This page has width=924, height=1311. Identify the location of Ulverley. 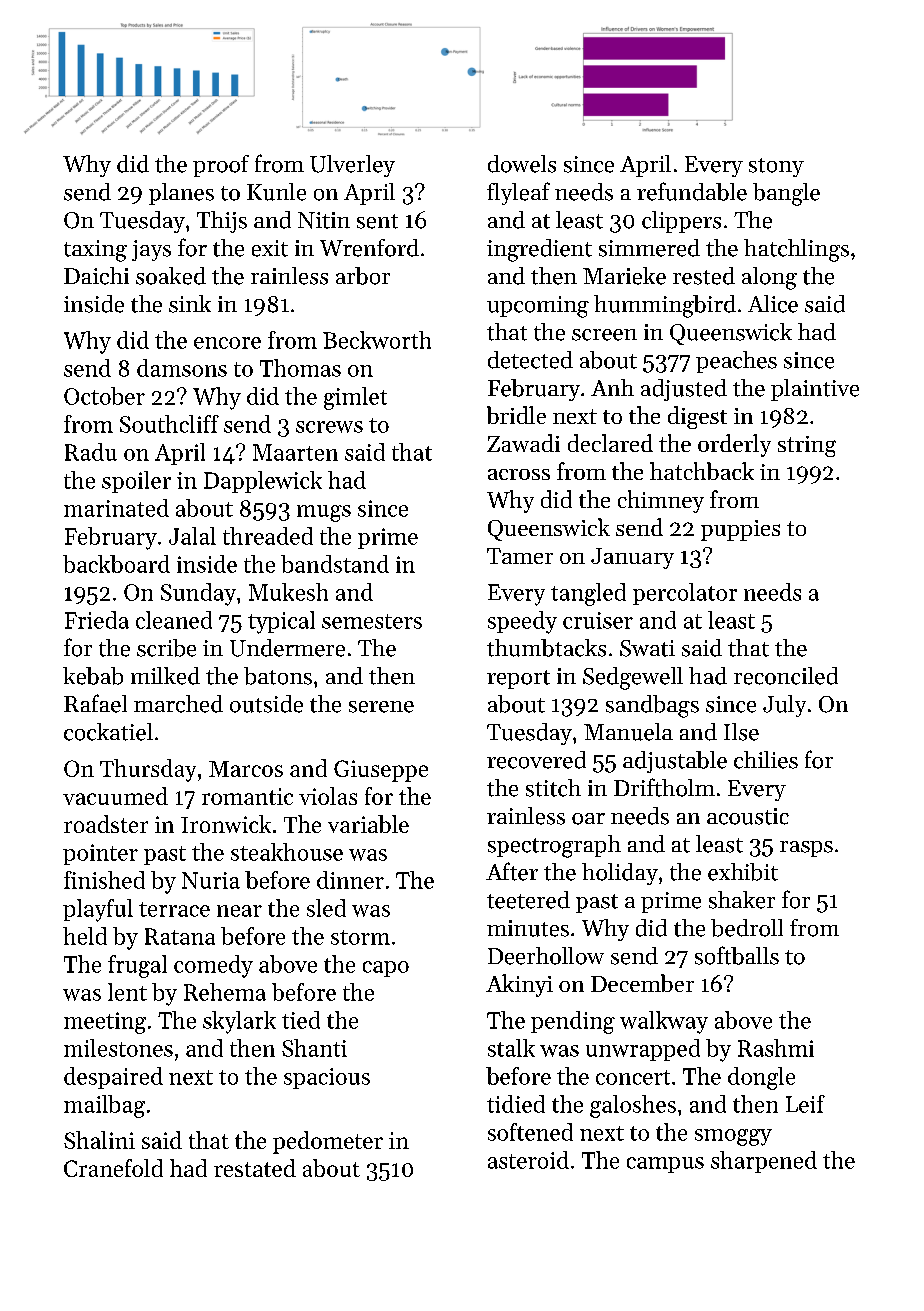
(352, 166).
